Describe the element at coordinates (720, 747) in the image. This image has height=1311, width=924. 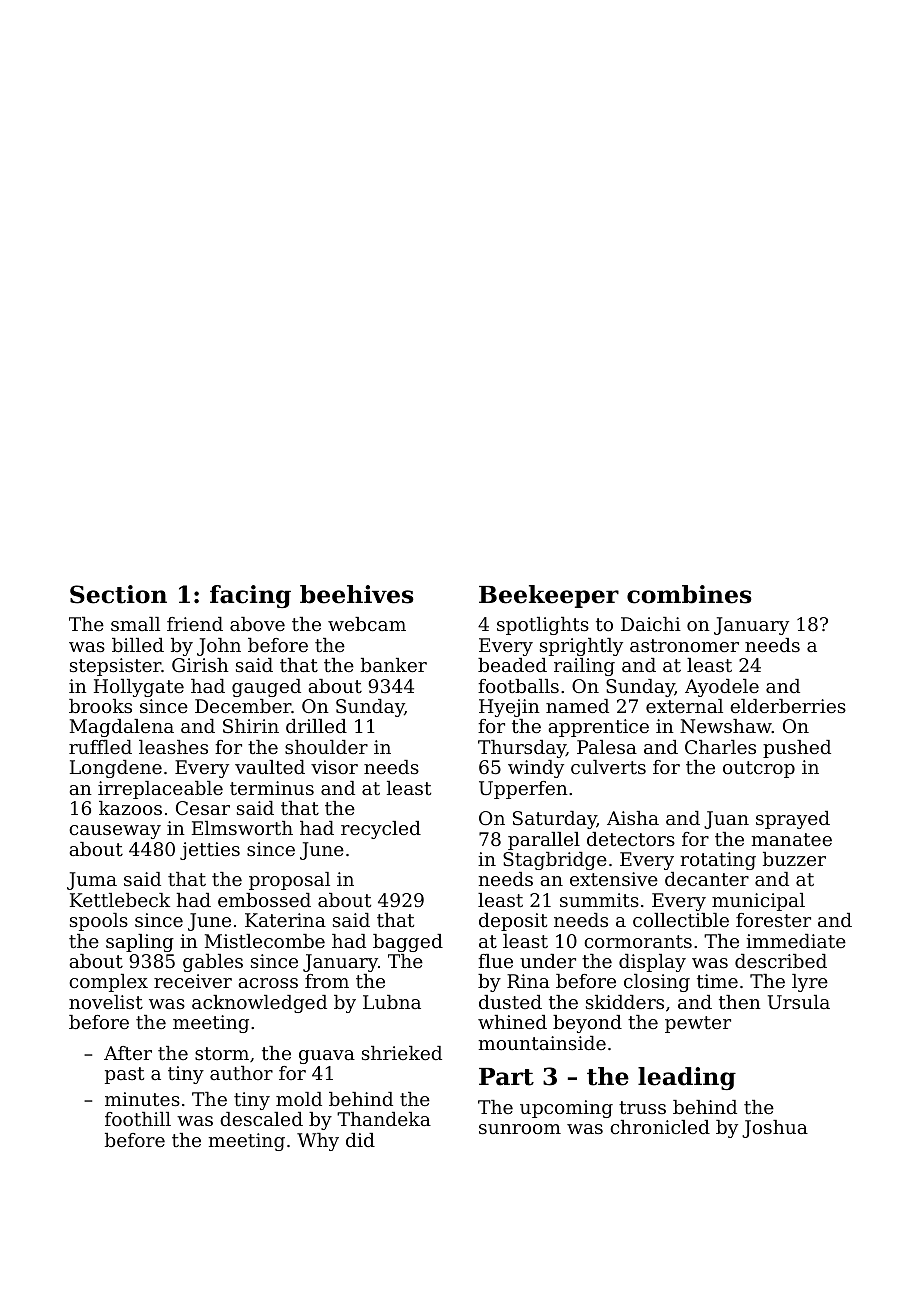
I see `Charles` at that location.
